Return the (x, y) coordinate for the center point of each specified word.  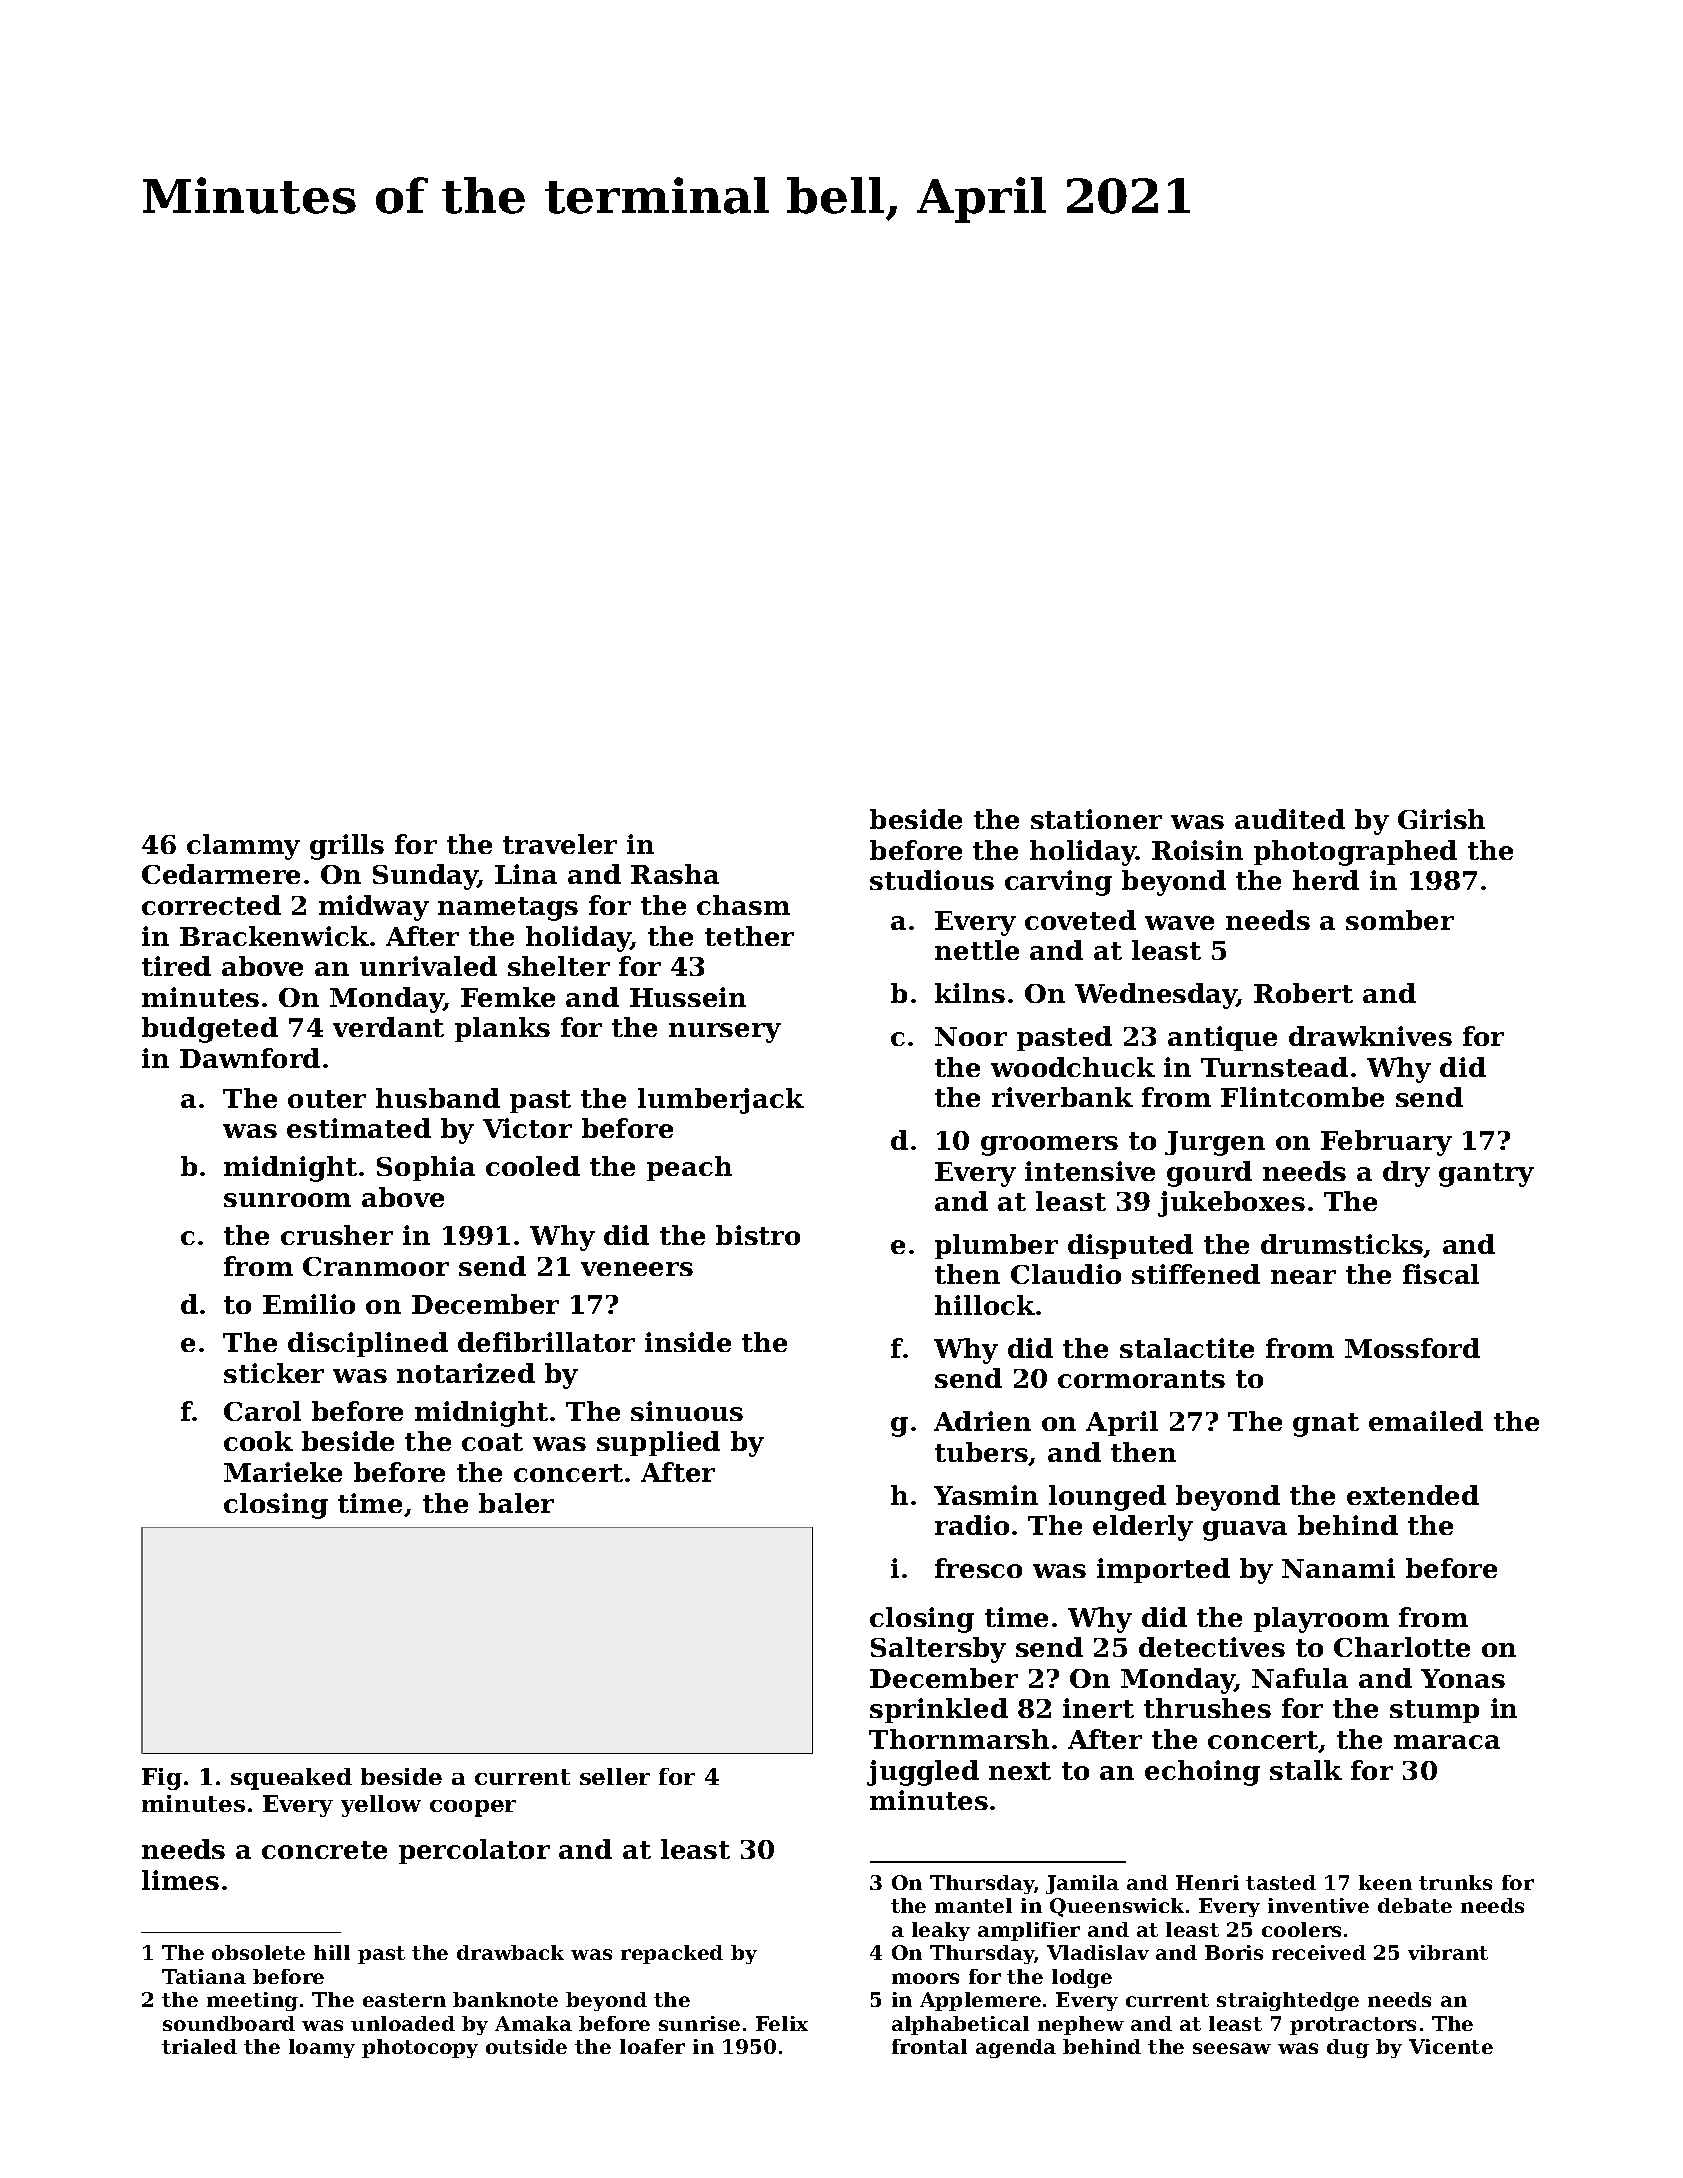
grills (347, 847)
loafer (652, 2046)
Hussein (688, 997)
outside (526, 2046)
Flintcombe (1302, 1097)
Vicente (1451, 2046)
